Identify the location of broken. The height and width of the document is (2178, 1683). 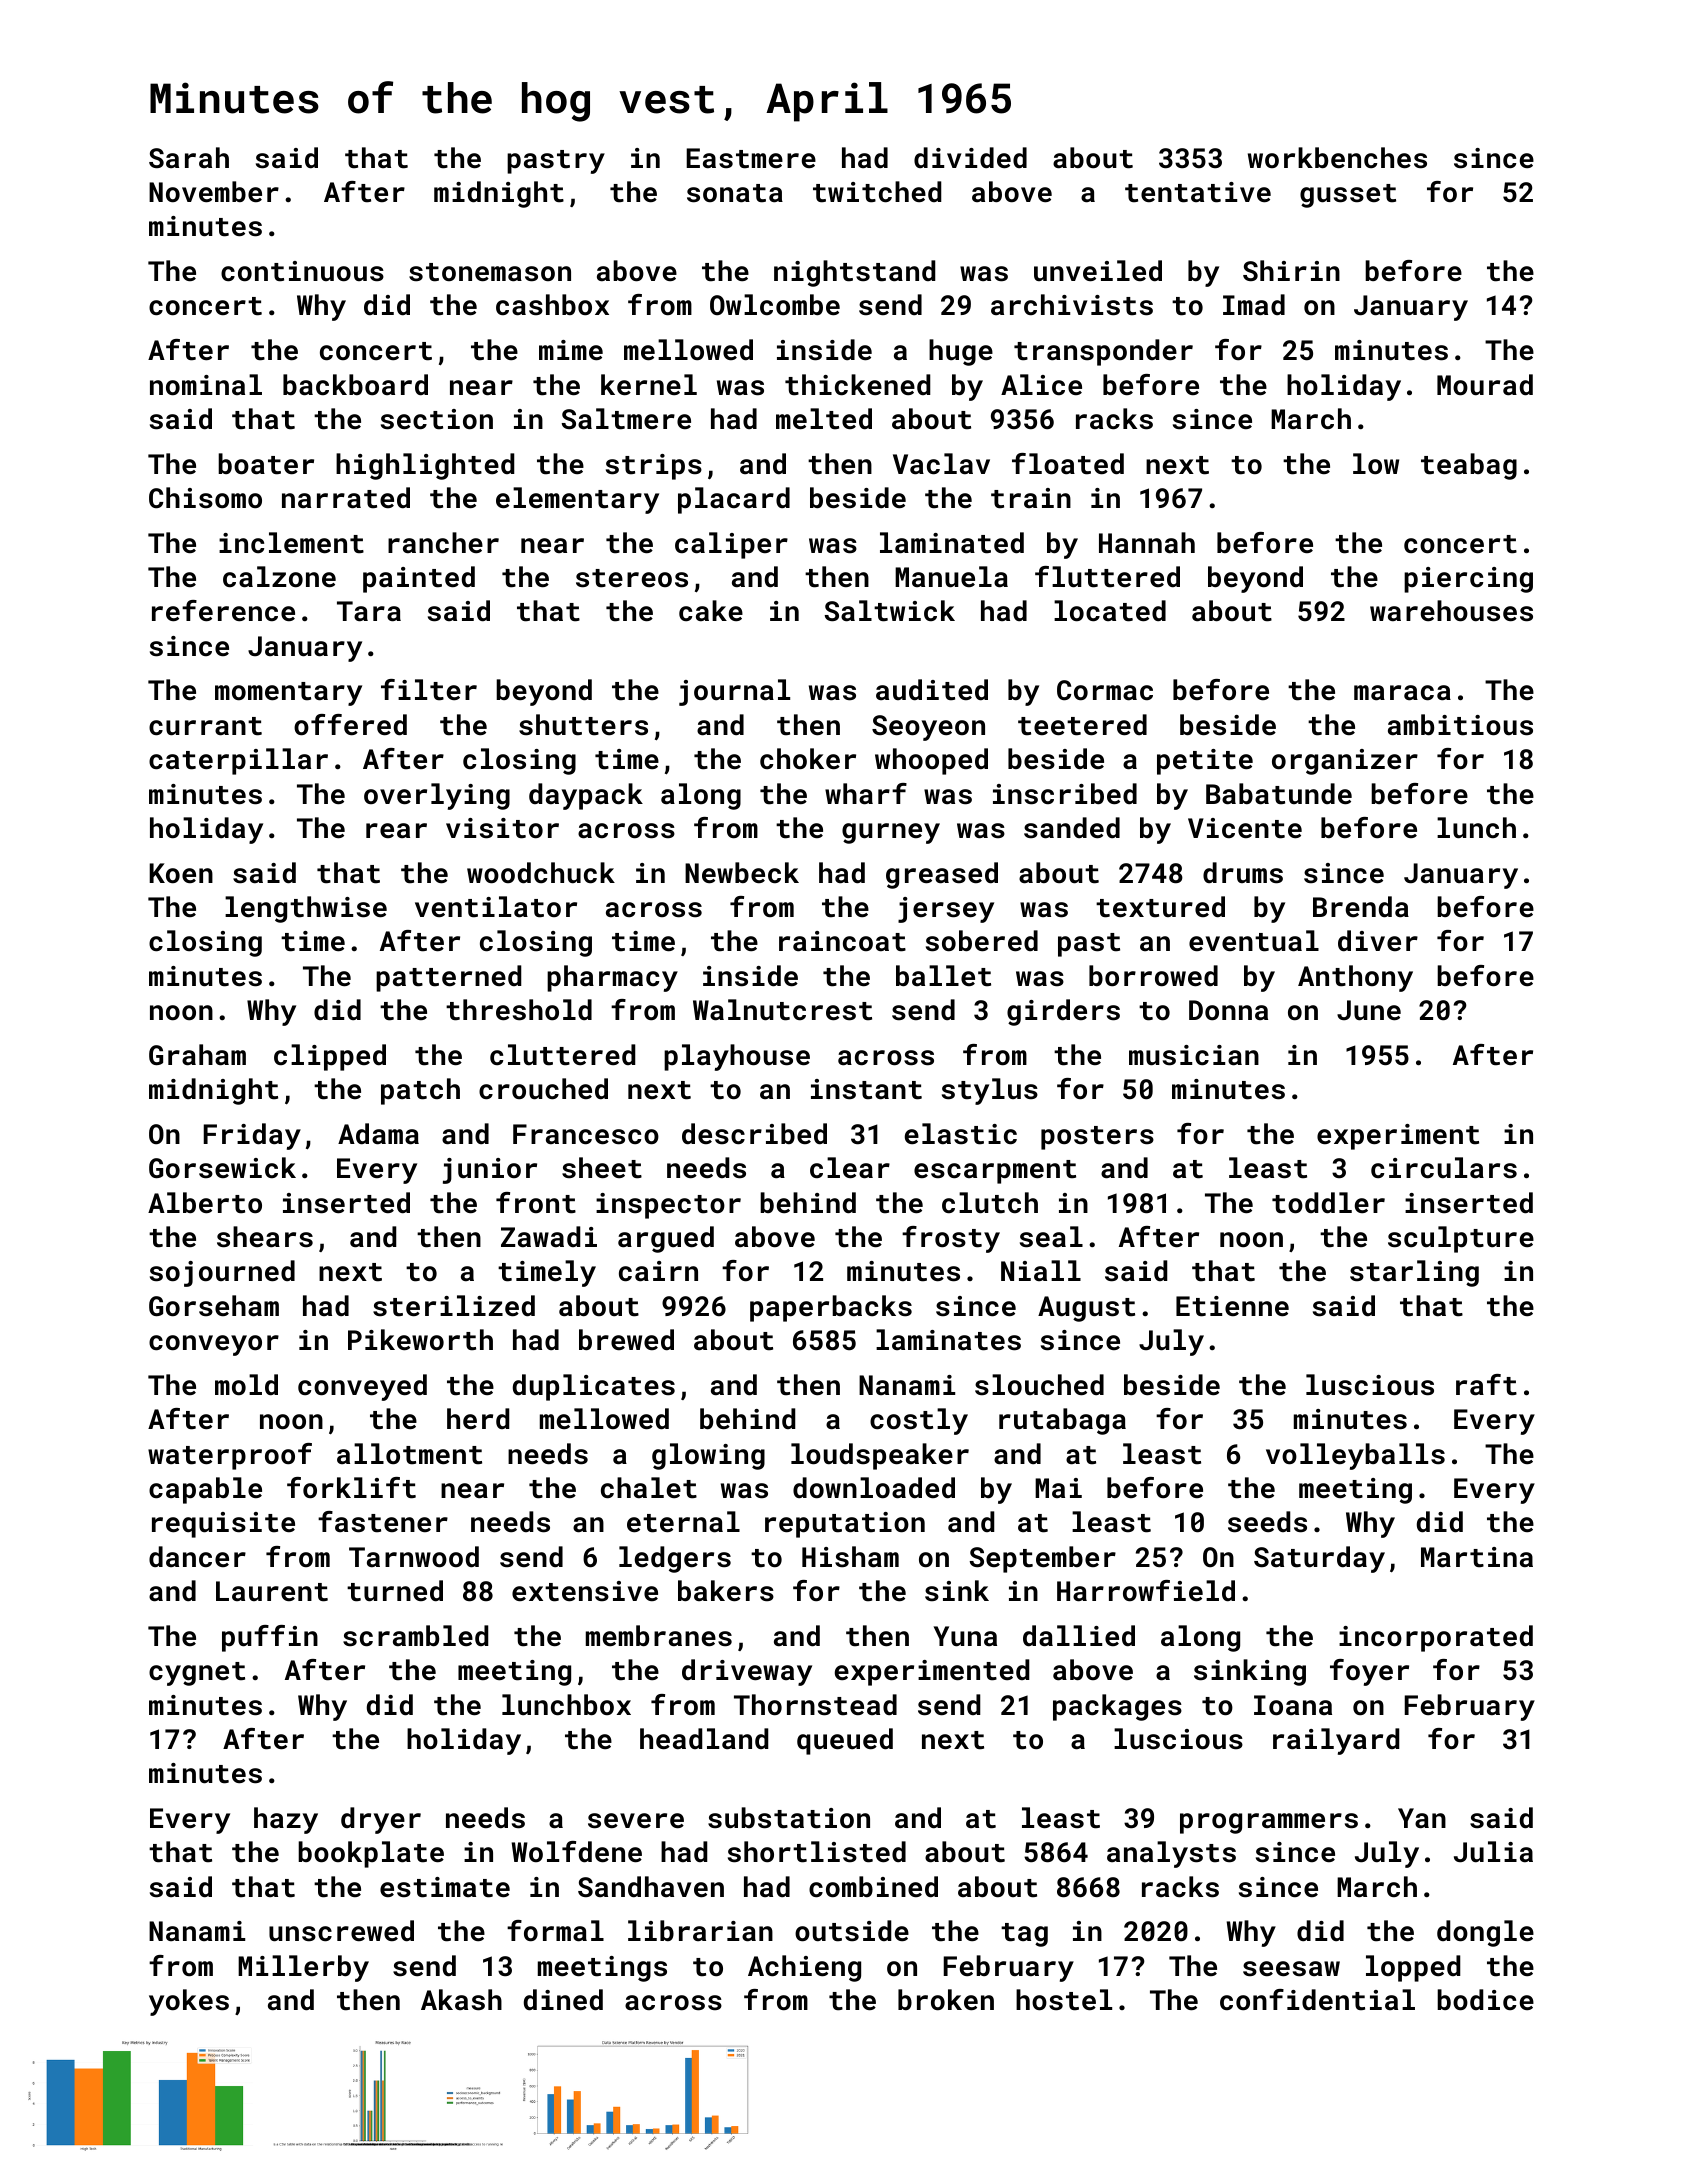
(946, 2000).
